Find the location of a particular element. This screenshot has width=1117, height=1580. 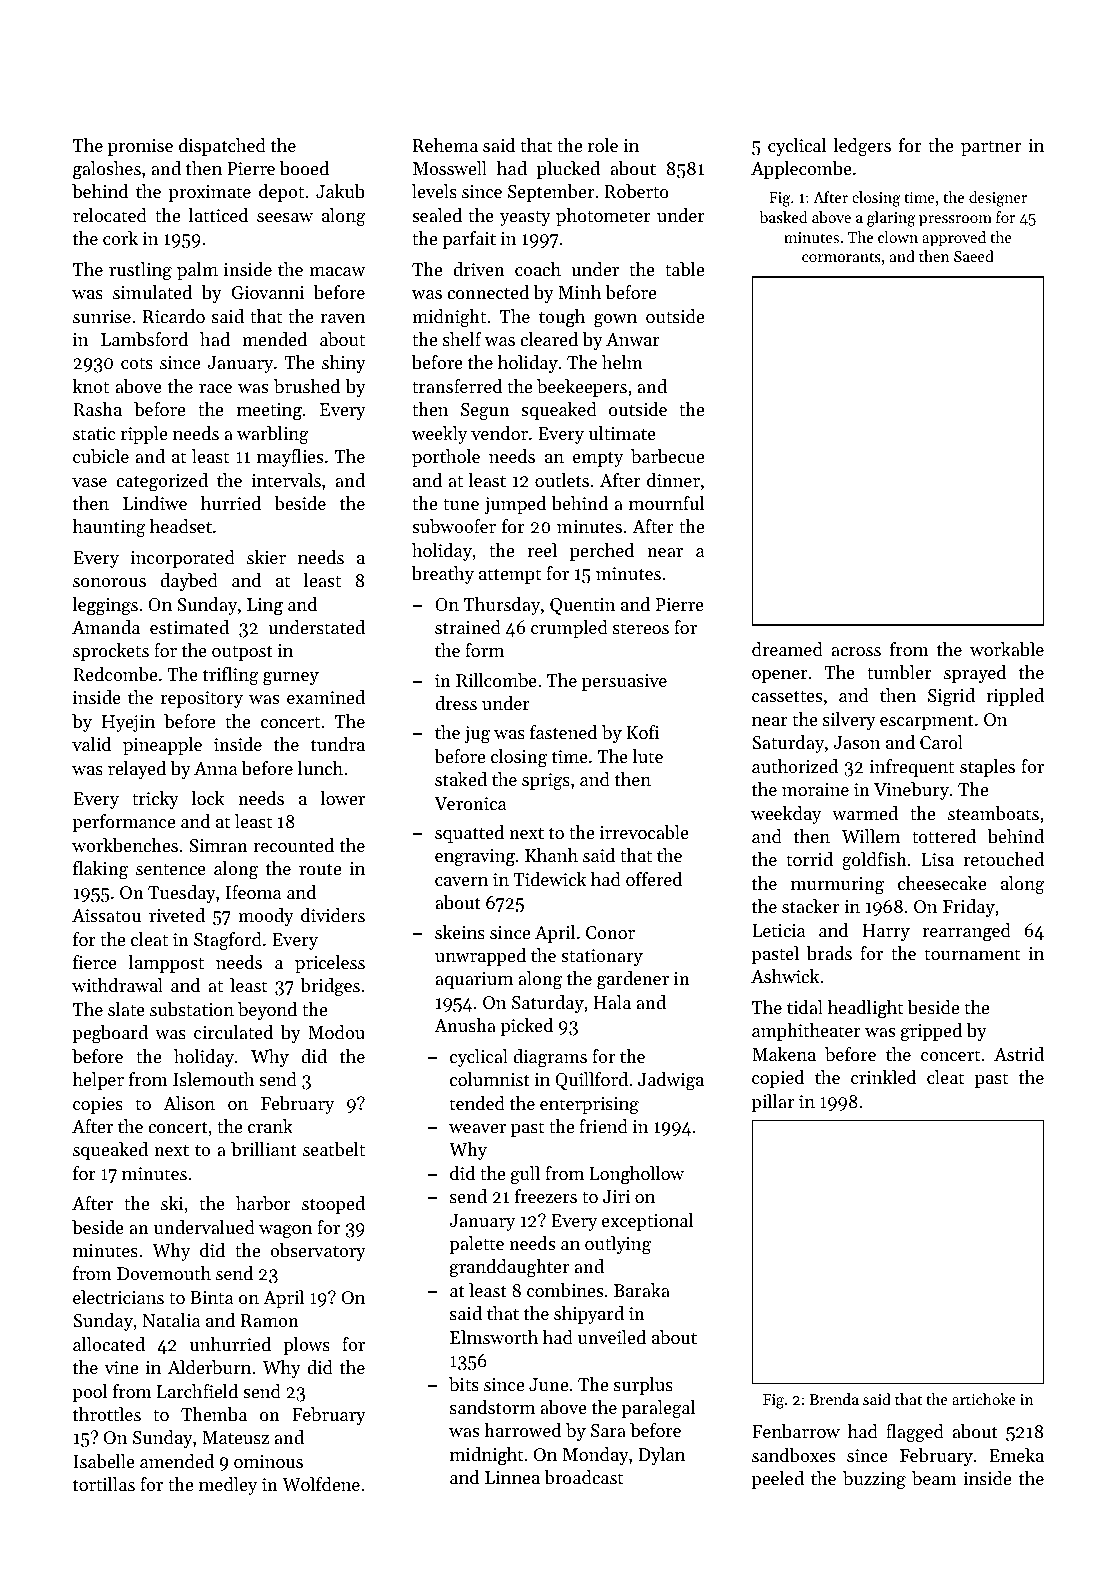

persuasive is located at coordinates (624, 682).
